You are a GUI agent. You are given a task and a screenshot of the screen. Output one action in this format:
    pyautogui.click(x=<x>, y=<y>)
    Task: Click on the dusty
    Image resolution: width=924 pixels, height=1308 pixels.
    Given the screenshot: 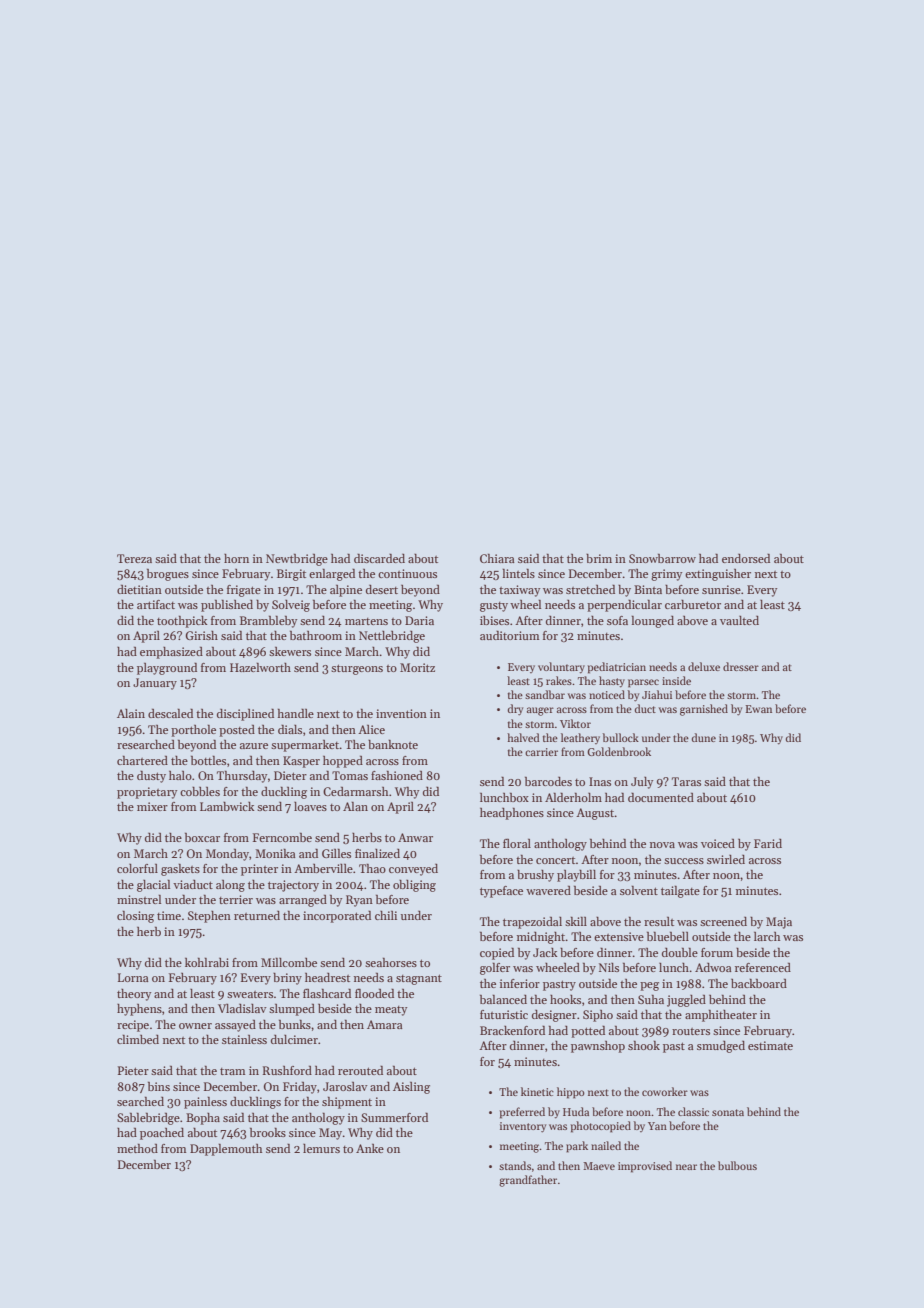 What is the action you would take?
    pyautogui.click(x=151, y=776)
